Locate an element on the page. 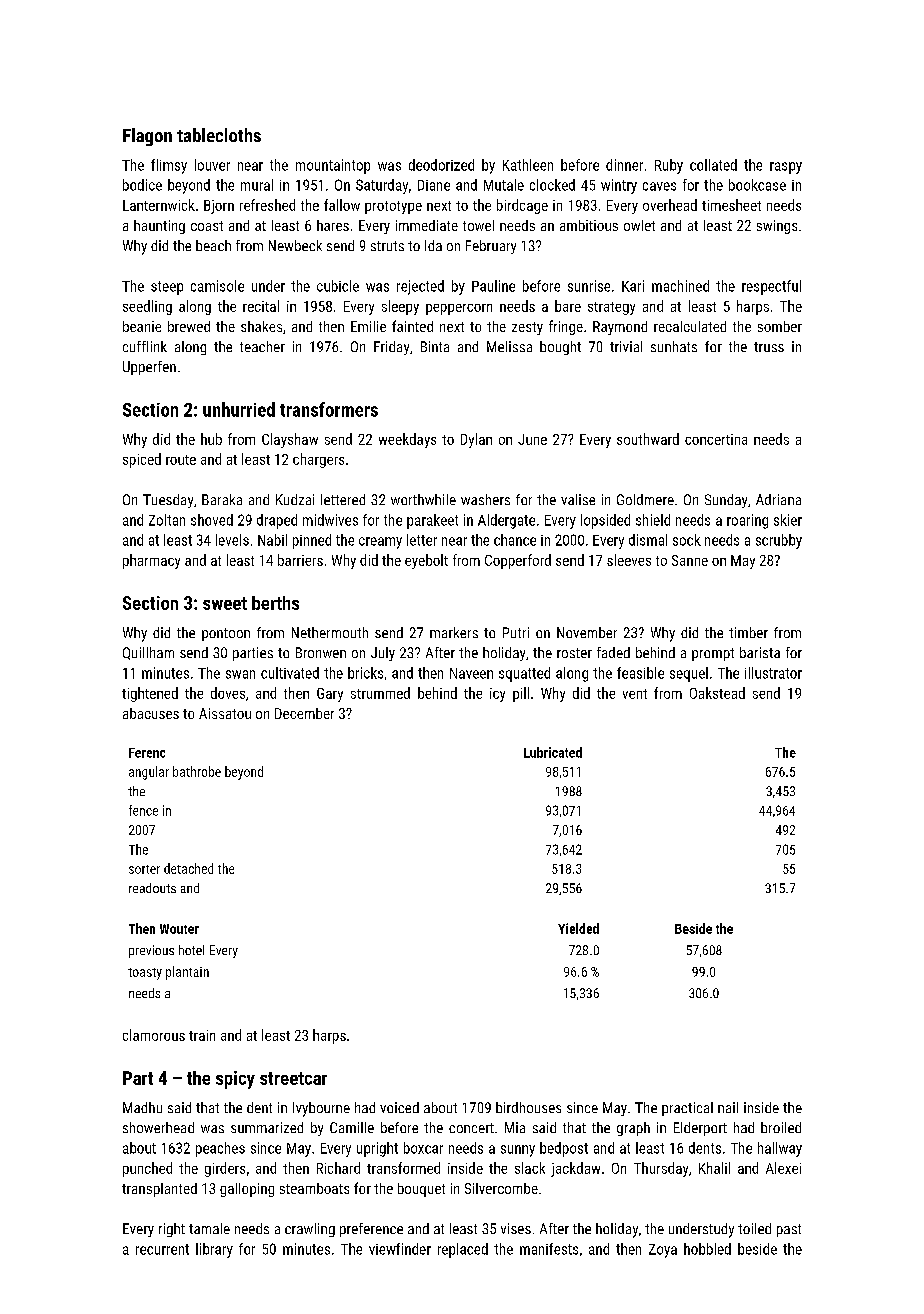 This image has width=924, height=1314. raspy is located at coordinates (786, 168).
